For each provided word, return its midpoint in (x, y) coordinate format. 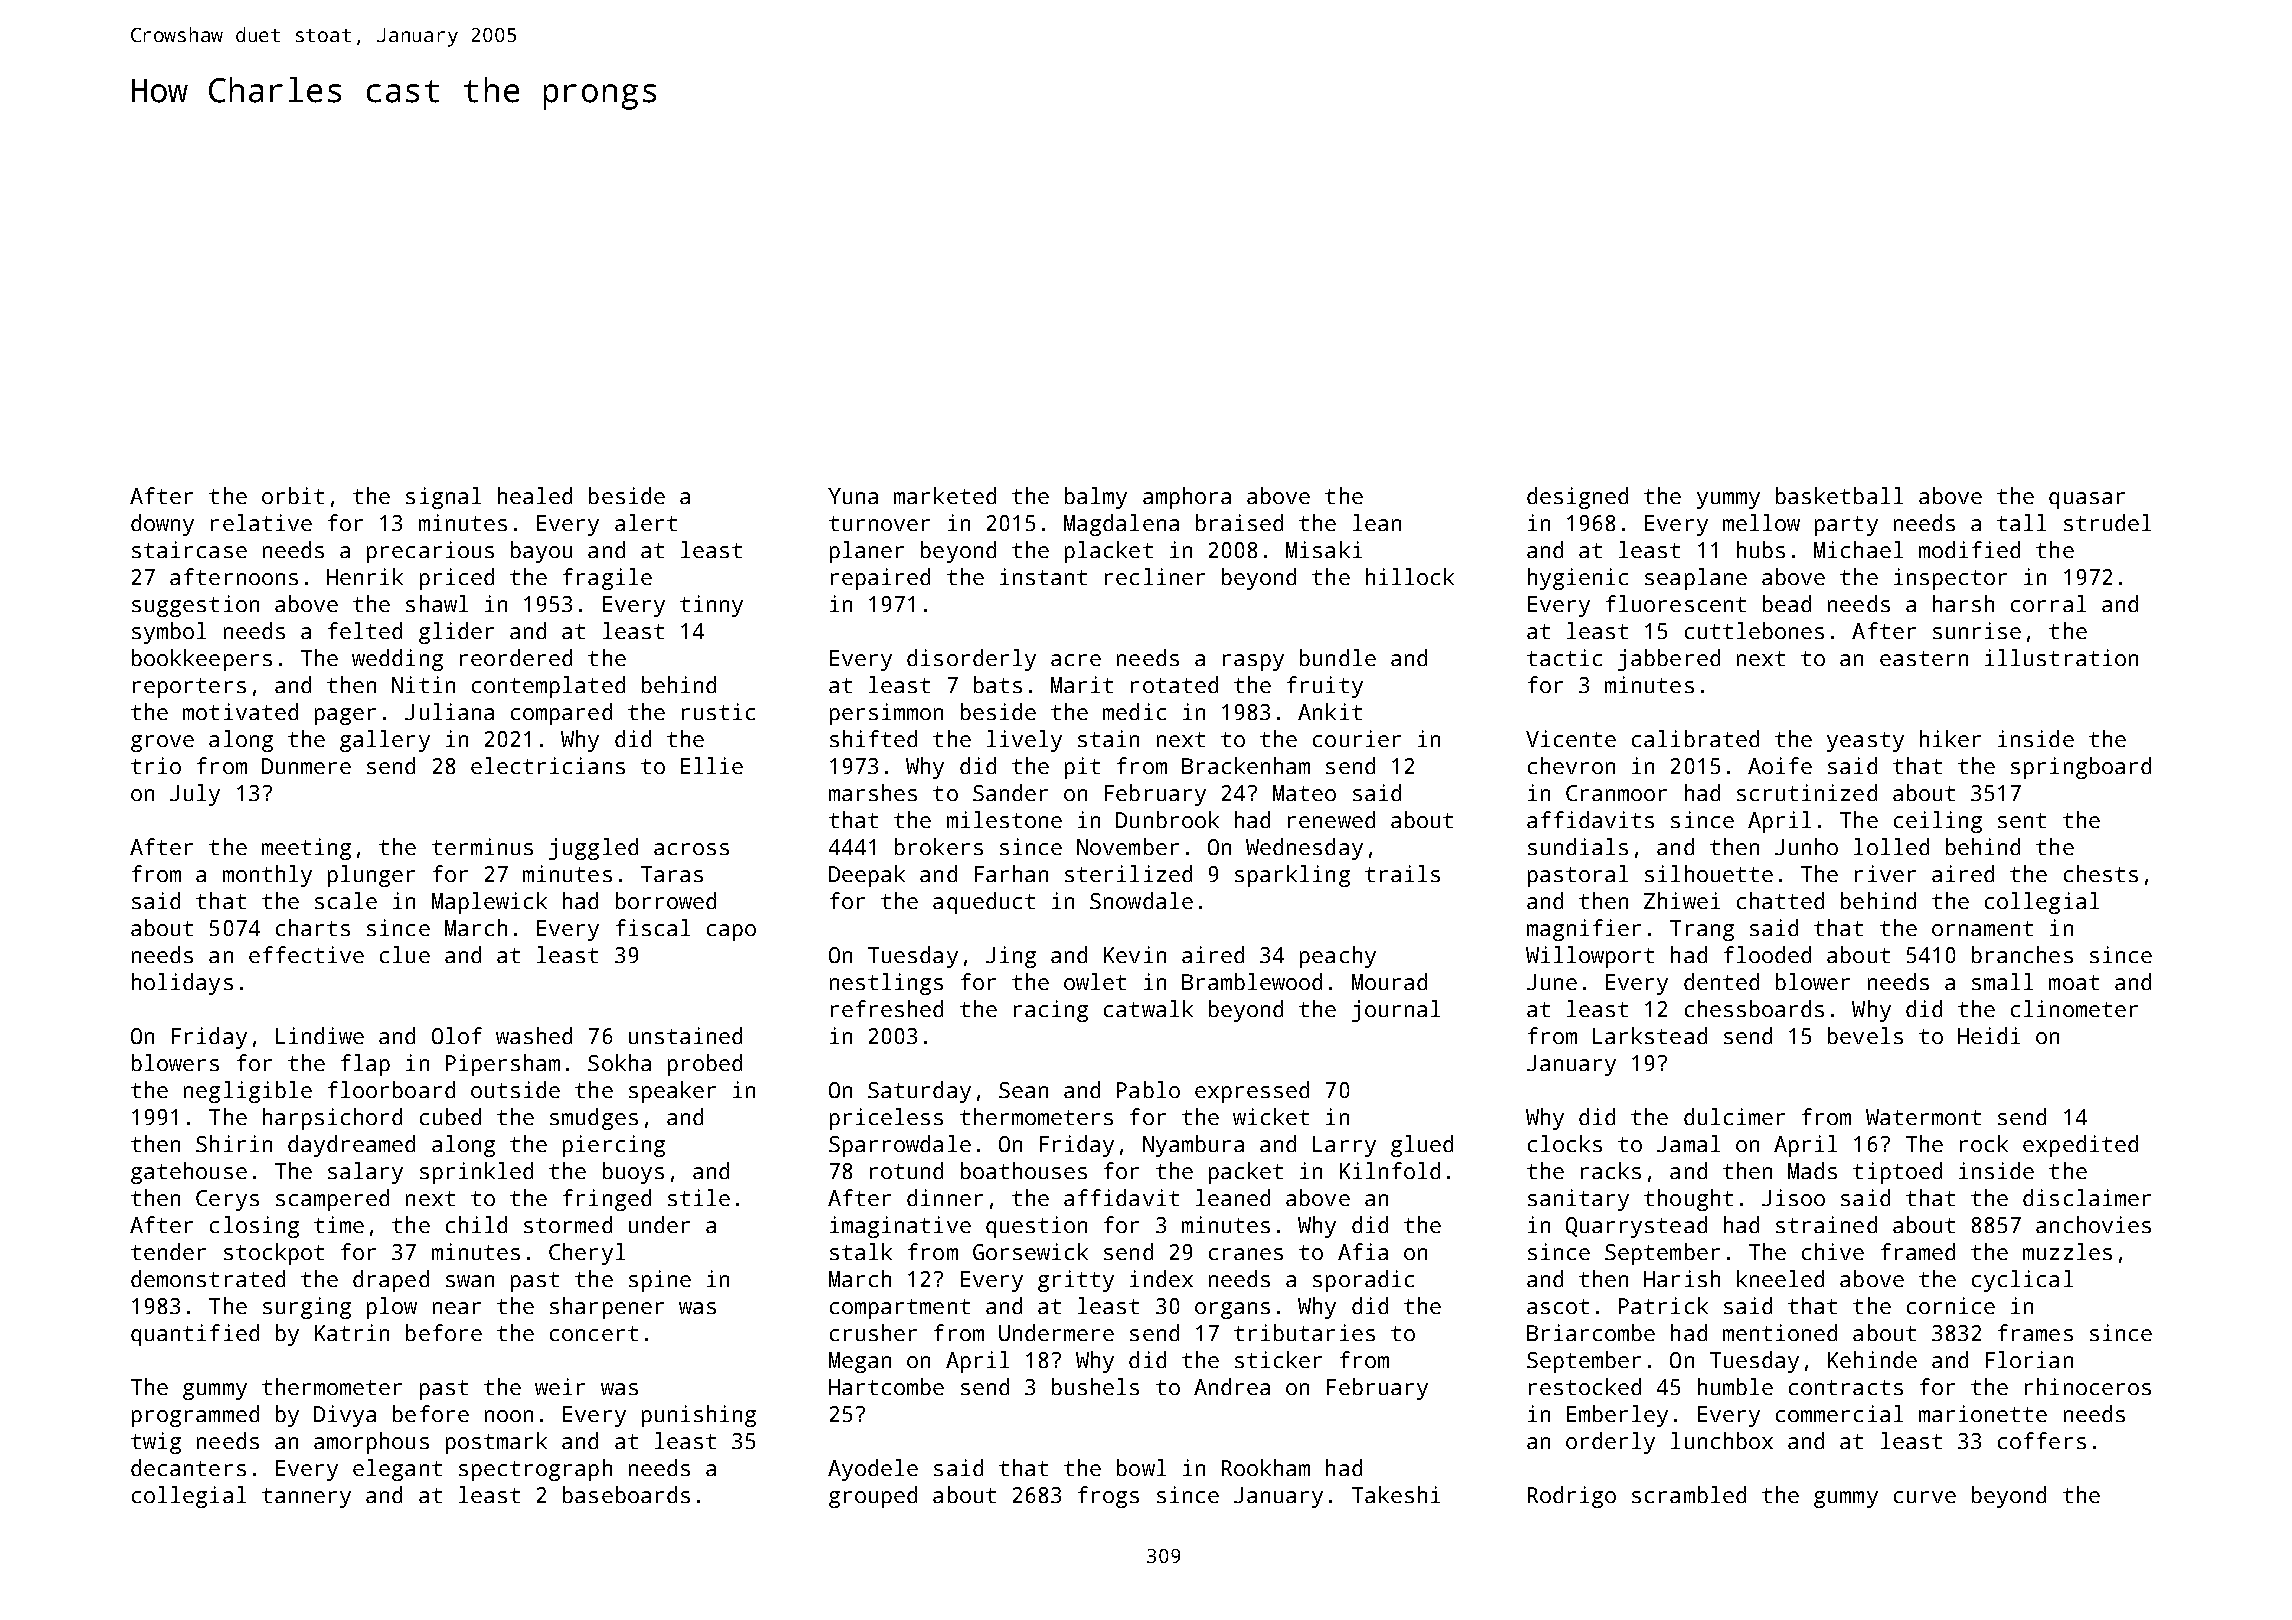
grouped (873, 1497)
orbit (293, 495)
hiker (1950, 738)
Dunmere (306, 766)
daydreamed (351, 1146)
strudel (2107, 522)
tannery (306, 1498)
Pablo (1148, 1089)
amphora (1187, 498)
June (1552, 982)
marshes (873, 792)
